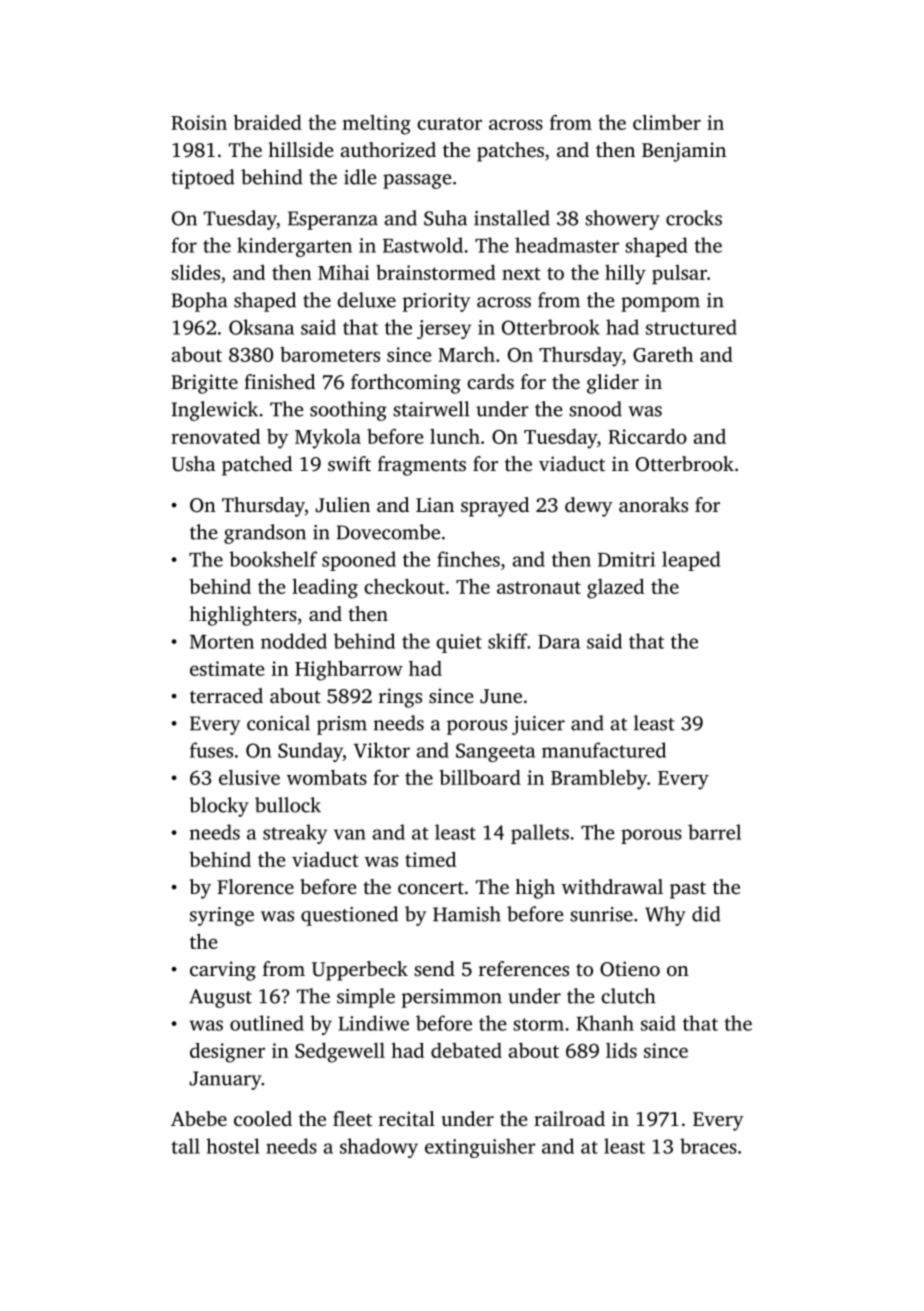 Image resolution: width=924 pixels, height=1311 pixels. Describe the element at coordinates (480, 777) in the image. I see `billboard` at that location.
